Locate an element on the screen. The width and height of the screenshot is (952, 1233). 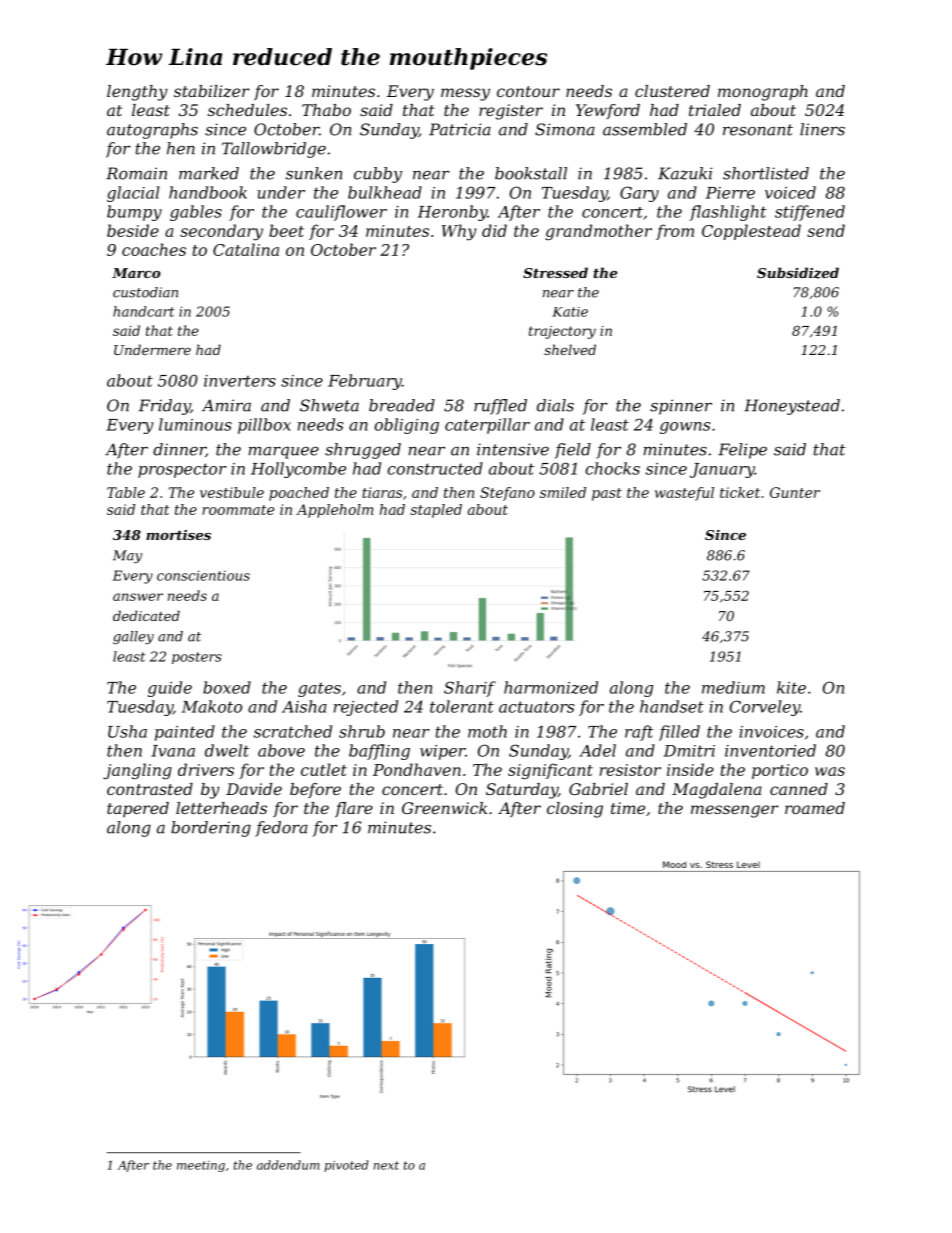
messenger is located at coordinates (735, 811).
